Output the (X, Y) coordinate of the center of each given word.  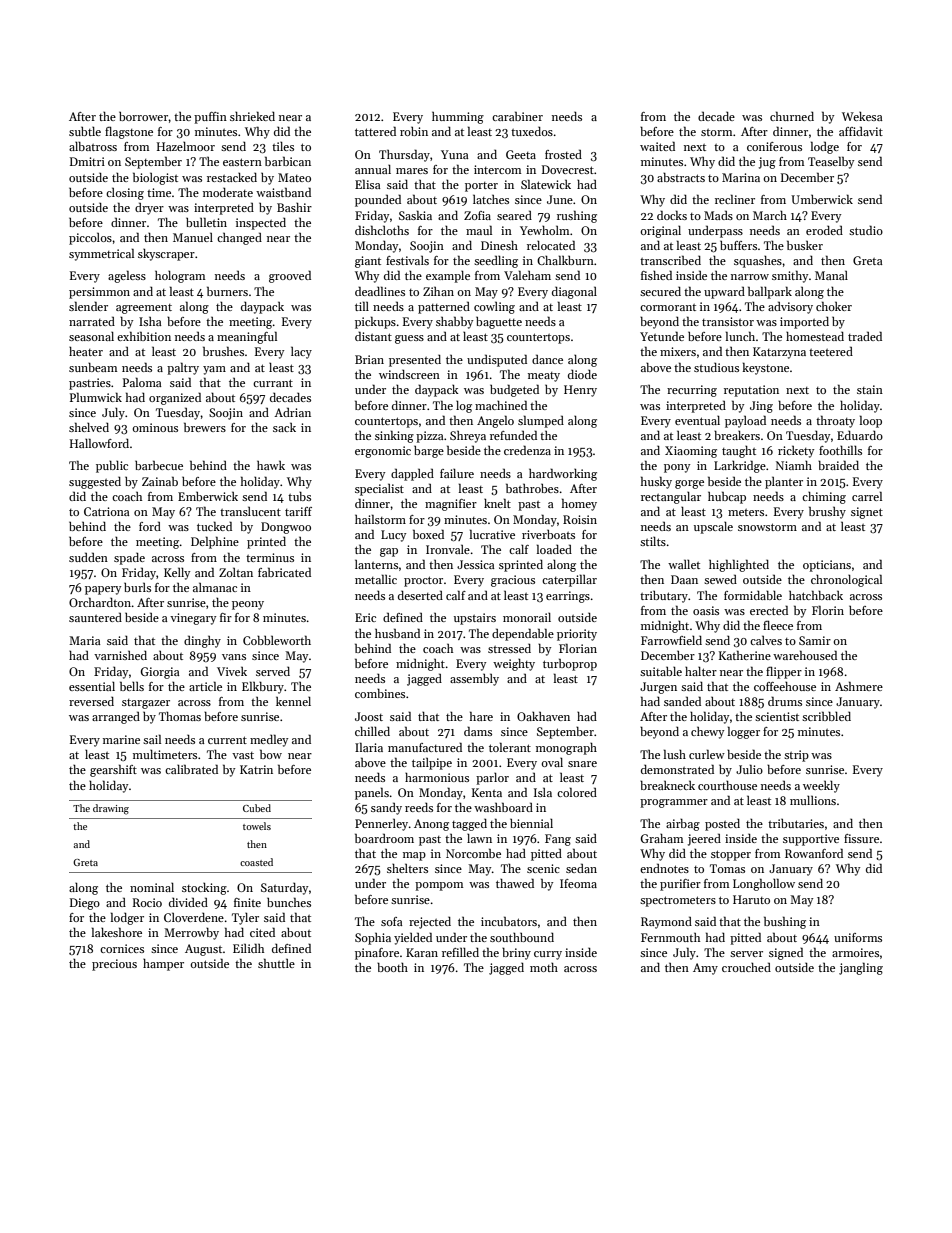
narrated (92, 321)
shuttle (276, 963)
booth (392, 967)
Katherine (745, 655)
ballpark (770, 292)
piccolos (90, 238)
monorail (527, 617)
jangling (861, 968)
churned (792, 116)
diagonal (574, 292)
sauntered (95, 617)
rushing (577, 216)
